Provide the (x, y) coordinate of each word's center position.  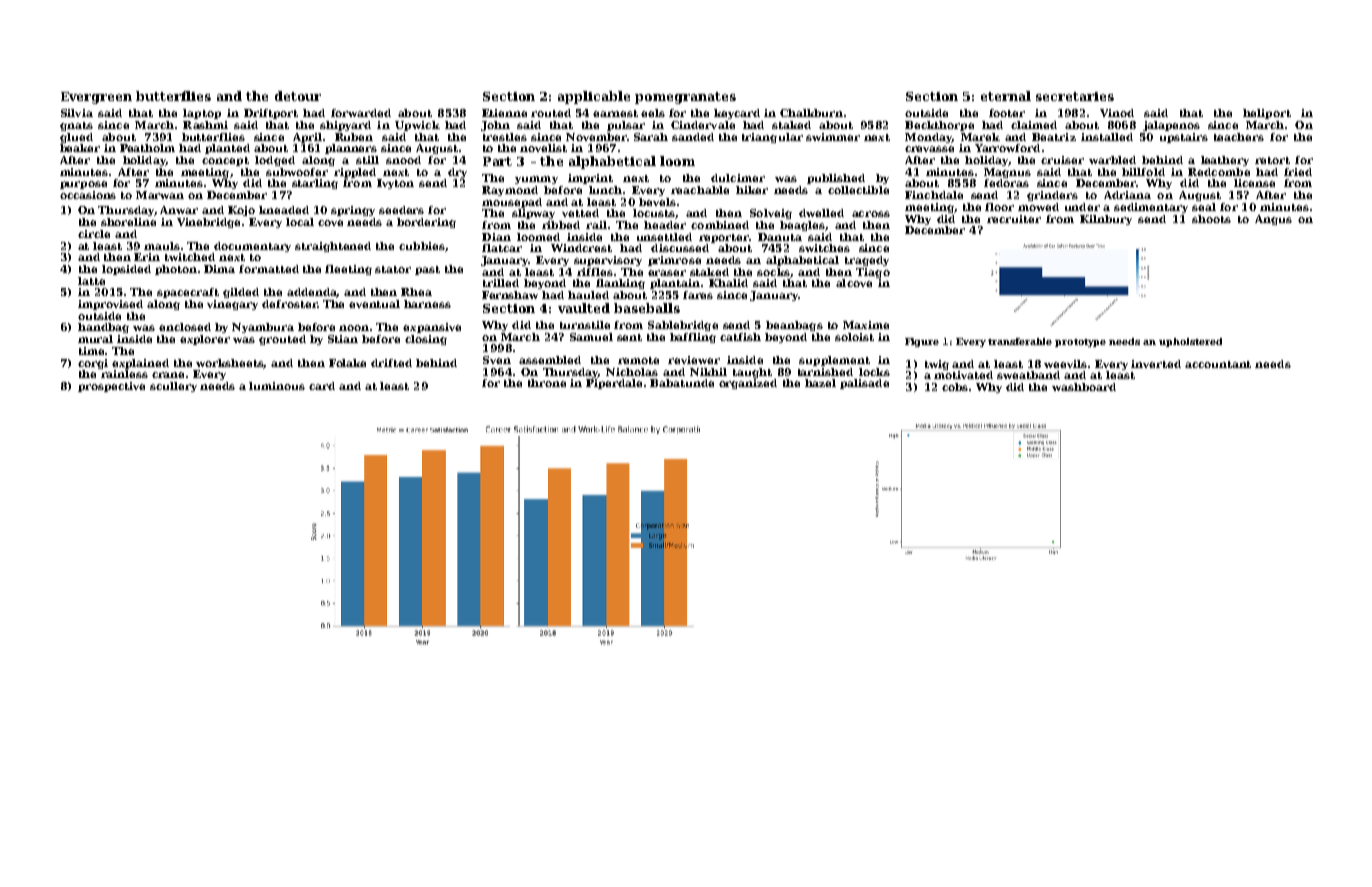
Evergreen (96, 98)
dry (457, 173)
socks (773, 272)
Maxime (866, 325)
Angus (1273, 220)
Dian (496, 237)
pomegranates (685, 98)
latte (91, 281)
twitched (190, 257)
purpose (83, 185)
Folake (347, 363)
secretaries (1075, 96)
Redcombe (1219, 172)
